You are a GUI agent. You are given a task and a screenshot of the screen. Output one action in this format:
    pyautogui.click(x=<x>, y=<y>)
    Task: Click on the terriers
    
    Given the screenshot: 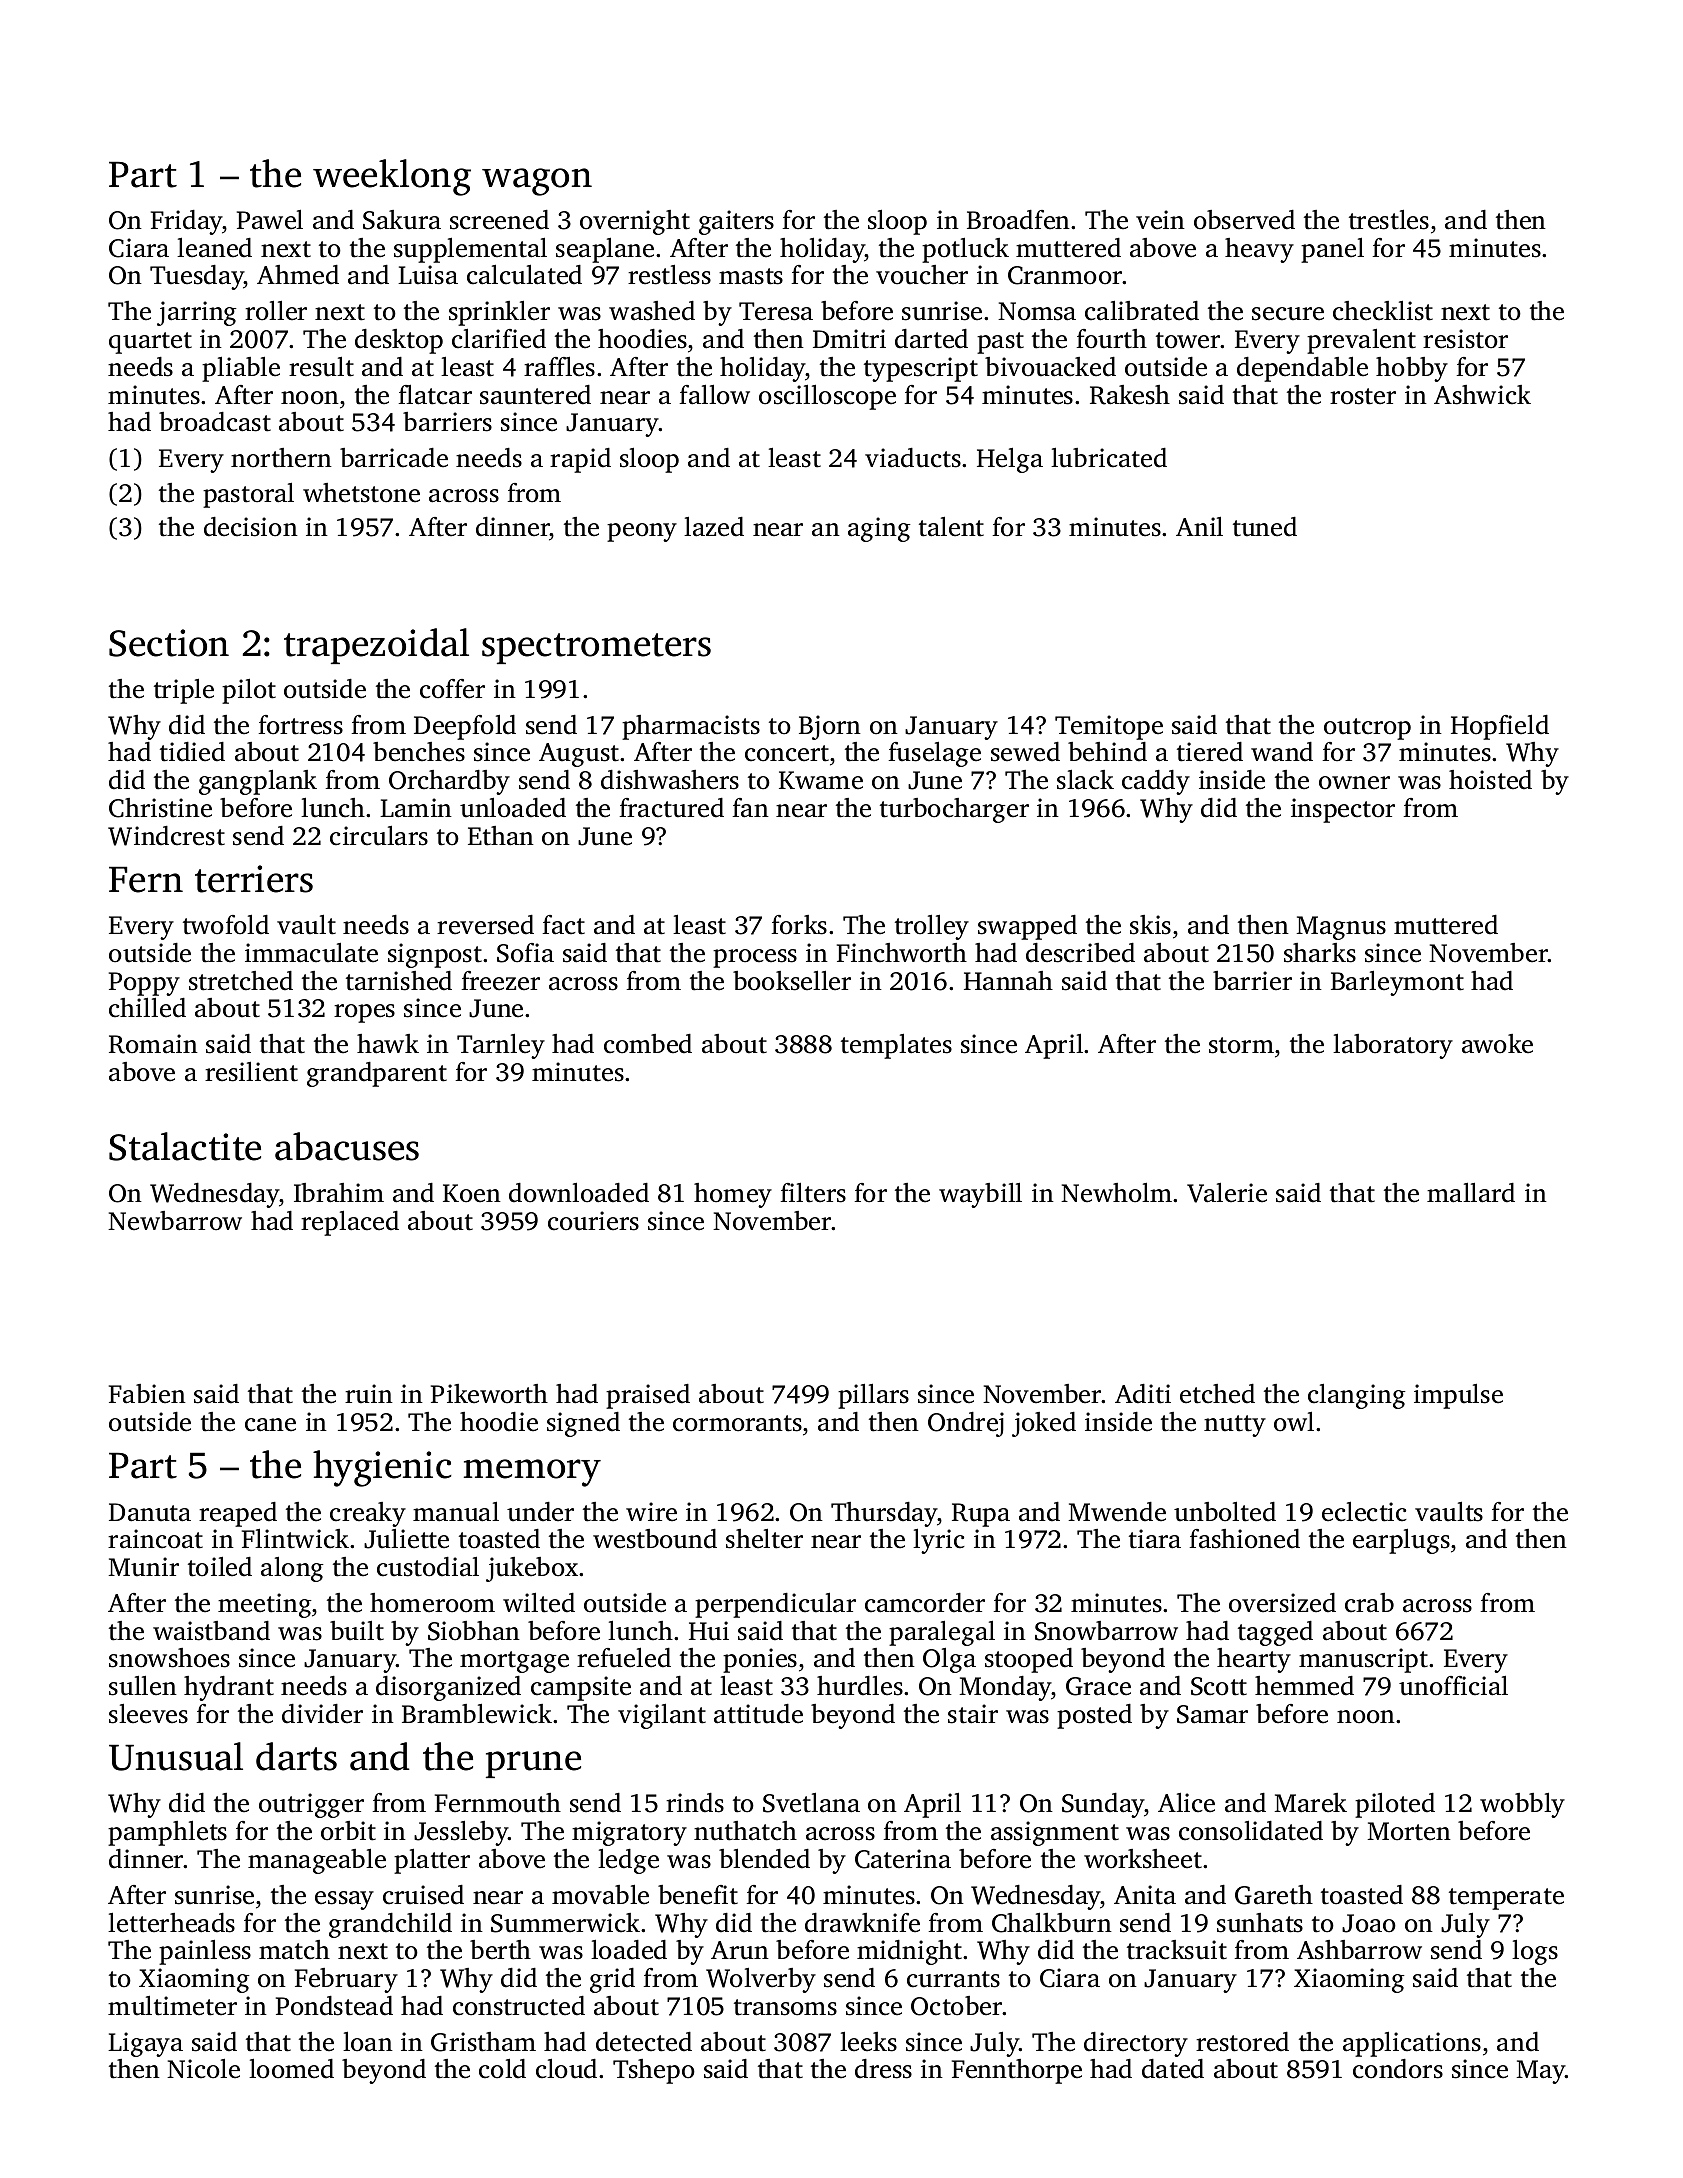 What is the action you would take?
    pyautogui.click(x=254, y=879)
